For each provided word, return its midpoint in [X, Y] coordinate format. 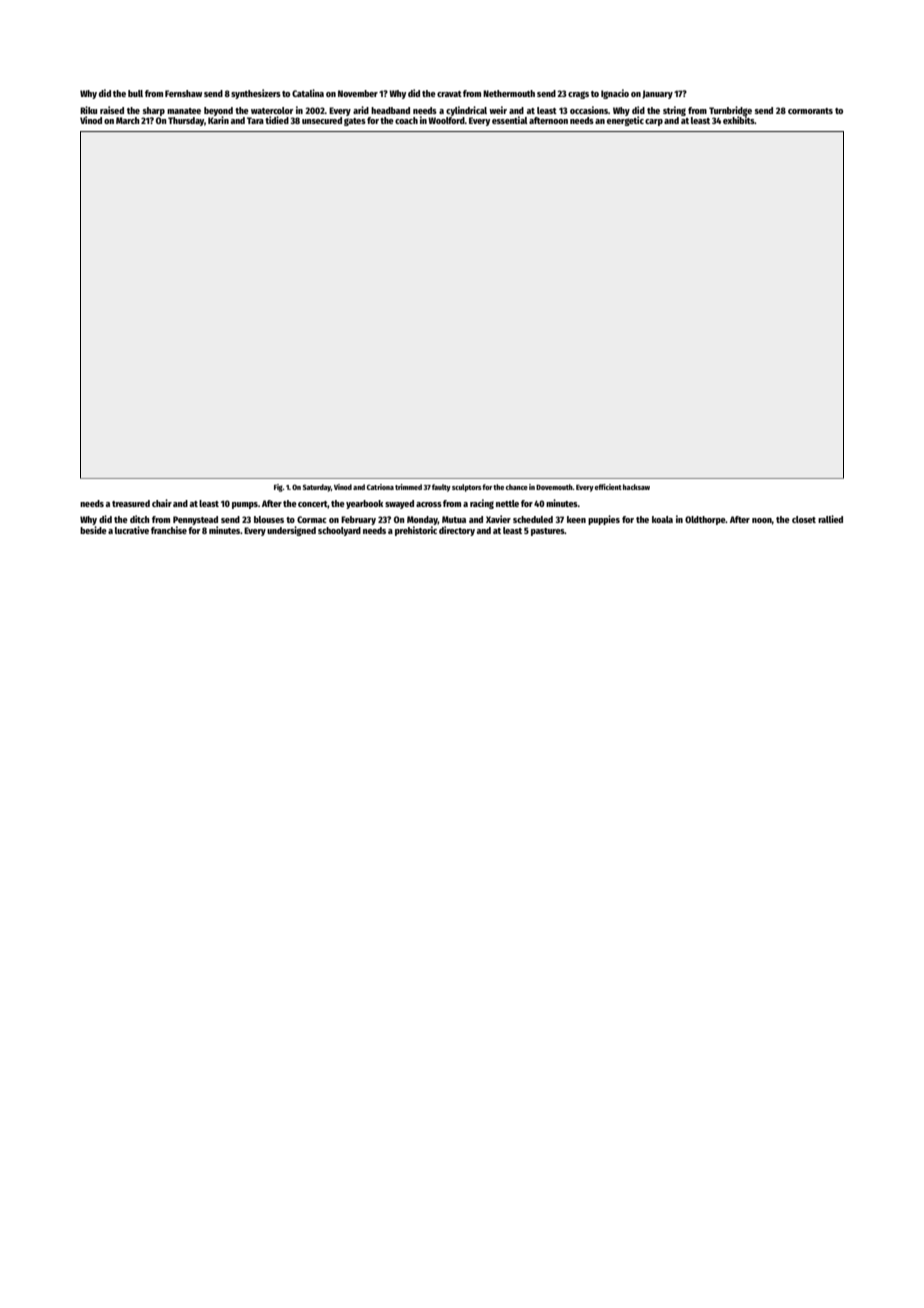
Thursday [186, 121]
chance [517, 487]
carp [654, 122]
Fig [278, 488]
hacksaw [636, 487]
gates [355, 122]
